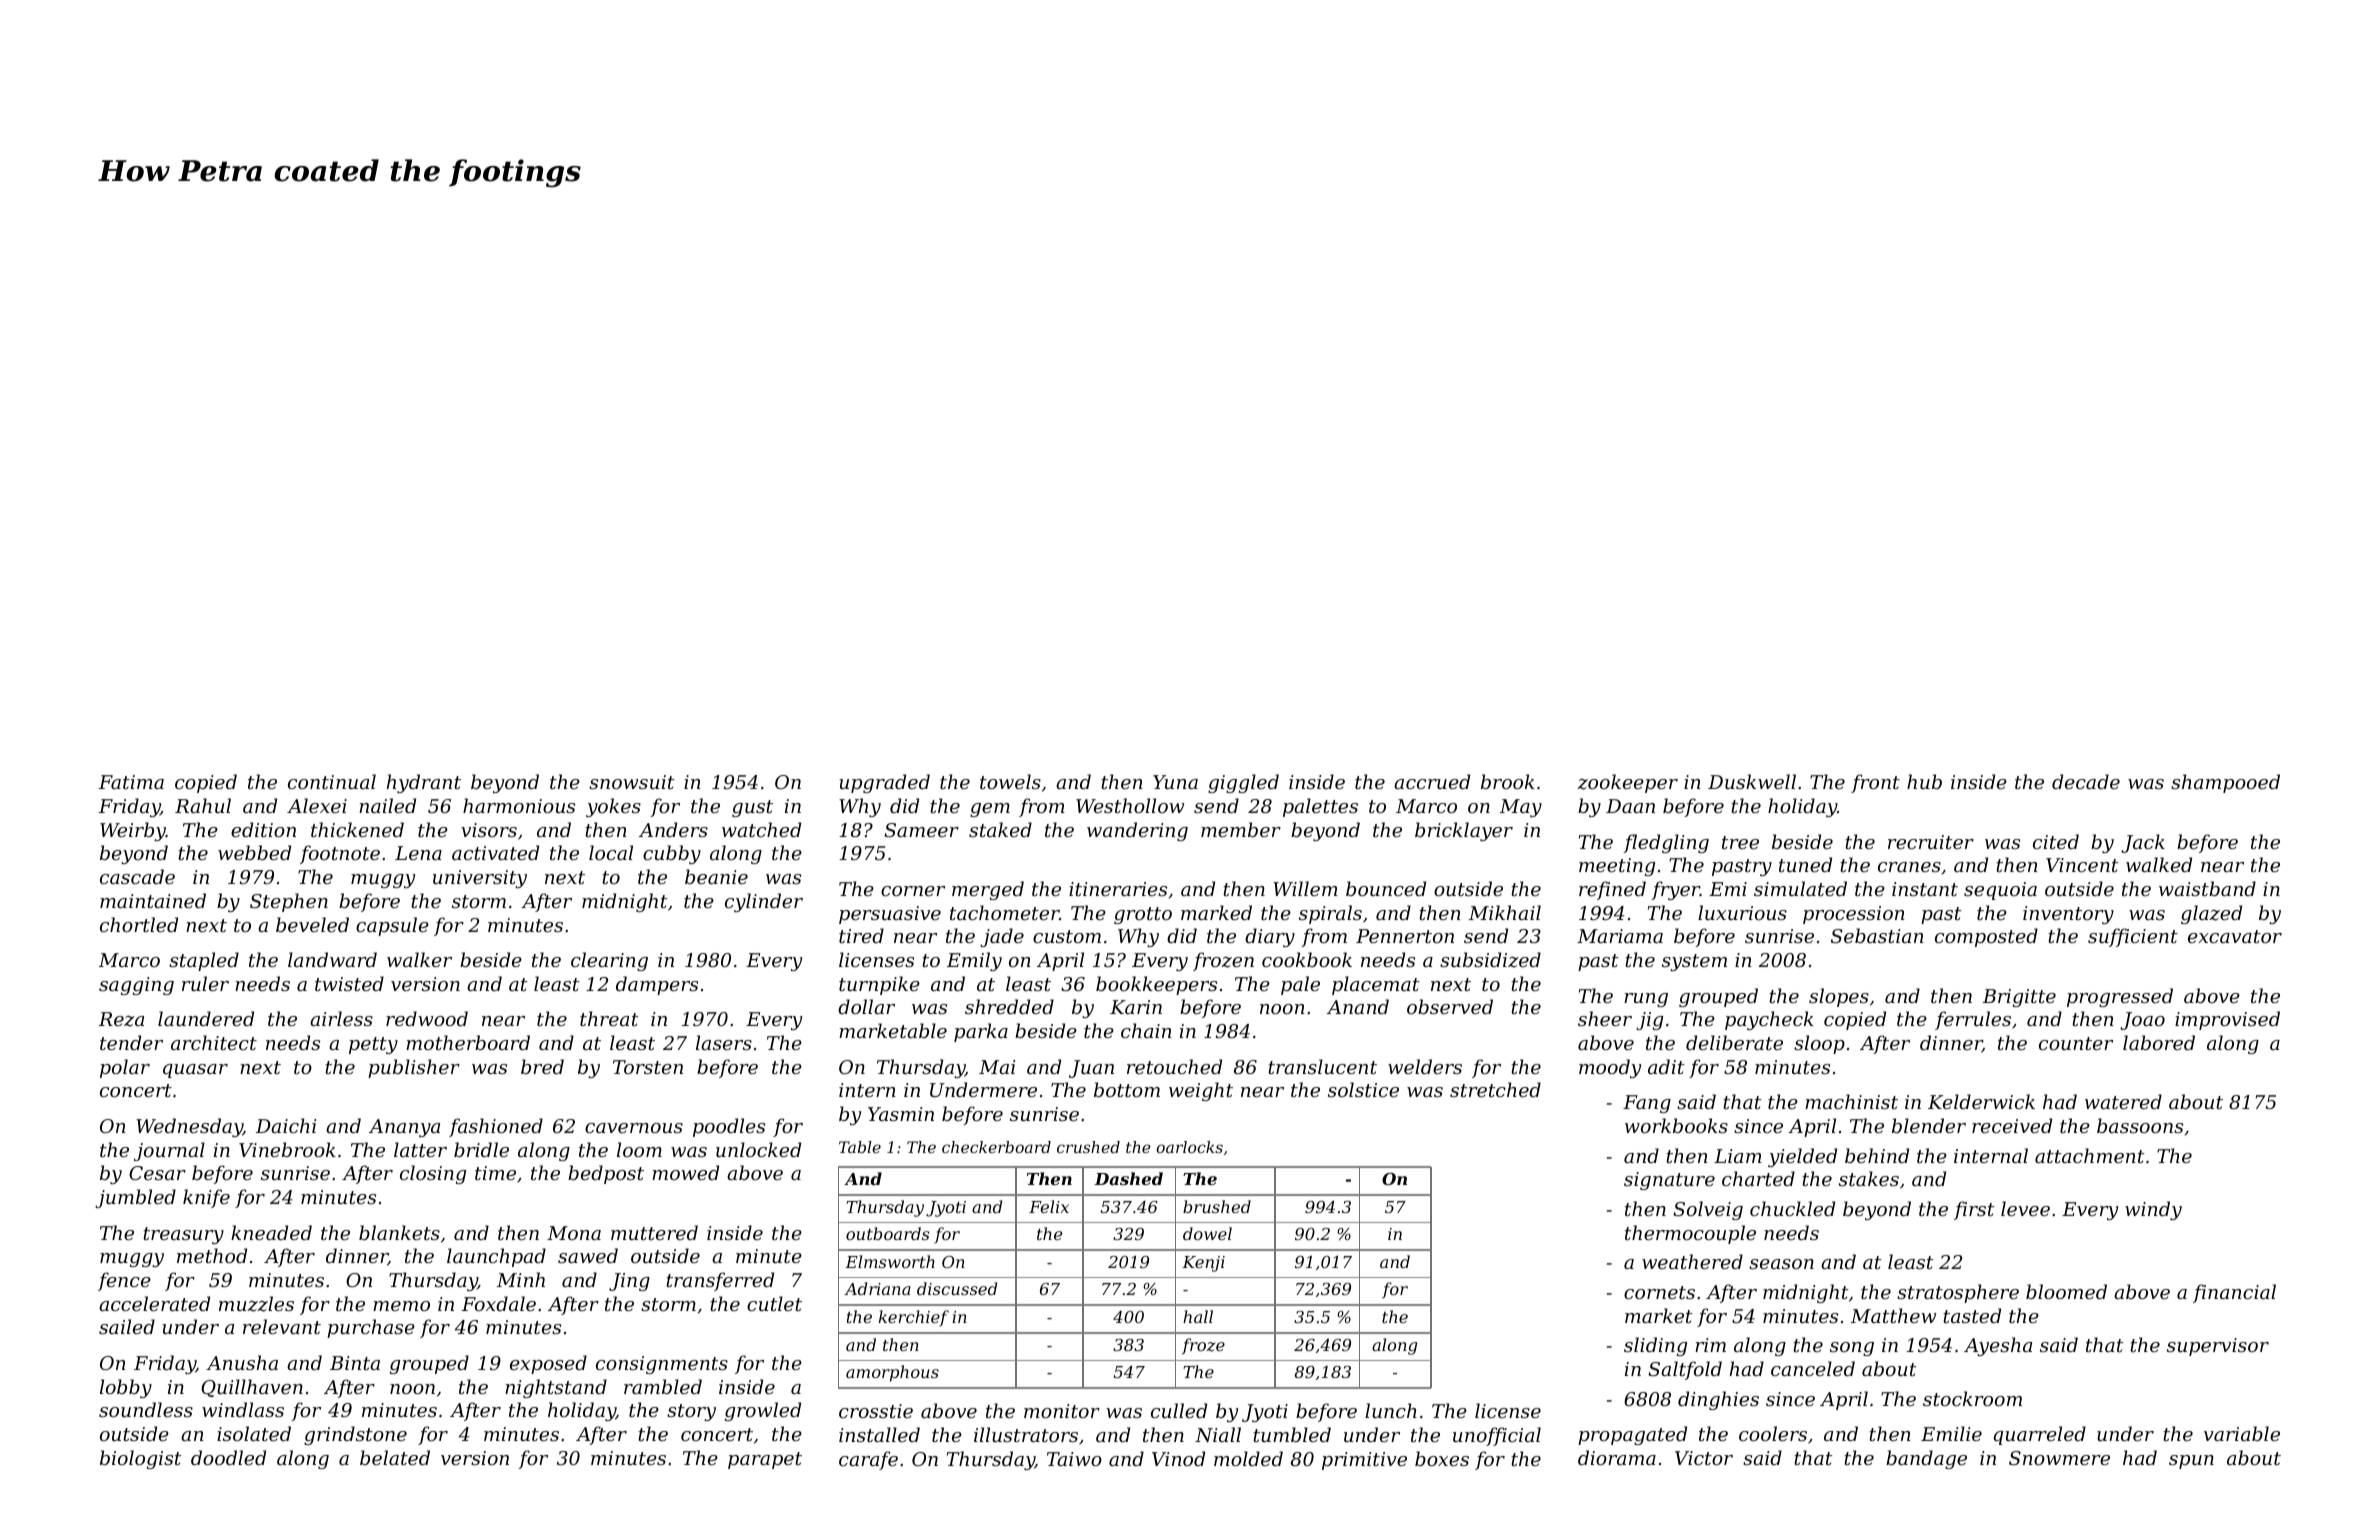  What do you see at coordinates (1495, 1089) in the image?
I see `stretched` at bounding box center [1495, 1089].
